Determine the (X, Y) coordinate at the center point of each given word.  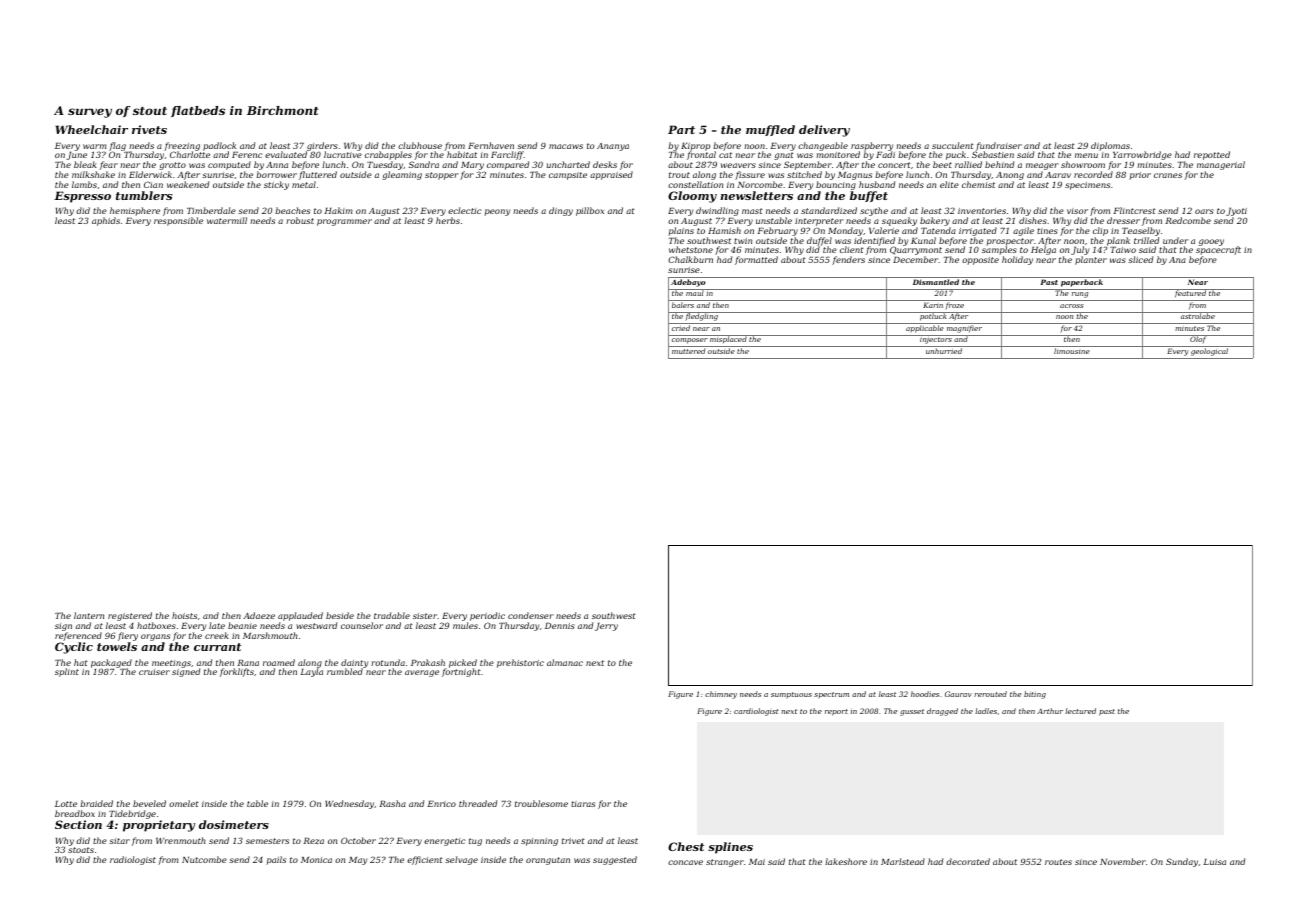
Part (681, 129)
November (1123, 861)
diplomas (1110, 146)
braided (96, 803)
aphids (106, 221)
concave (685, 862)
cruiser (154, 672)
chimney (721, 695)
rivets (149, 129)
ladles (986, 711)
